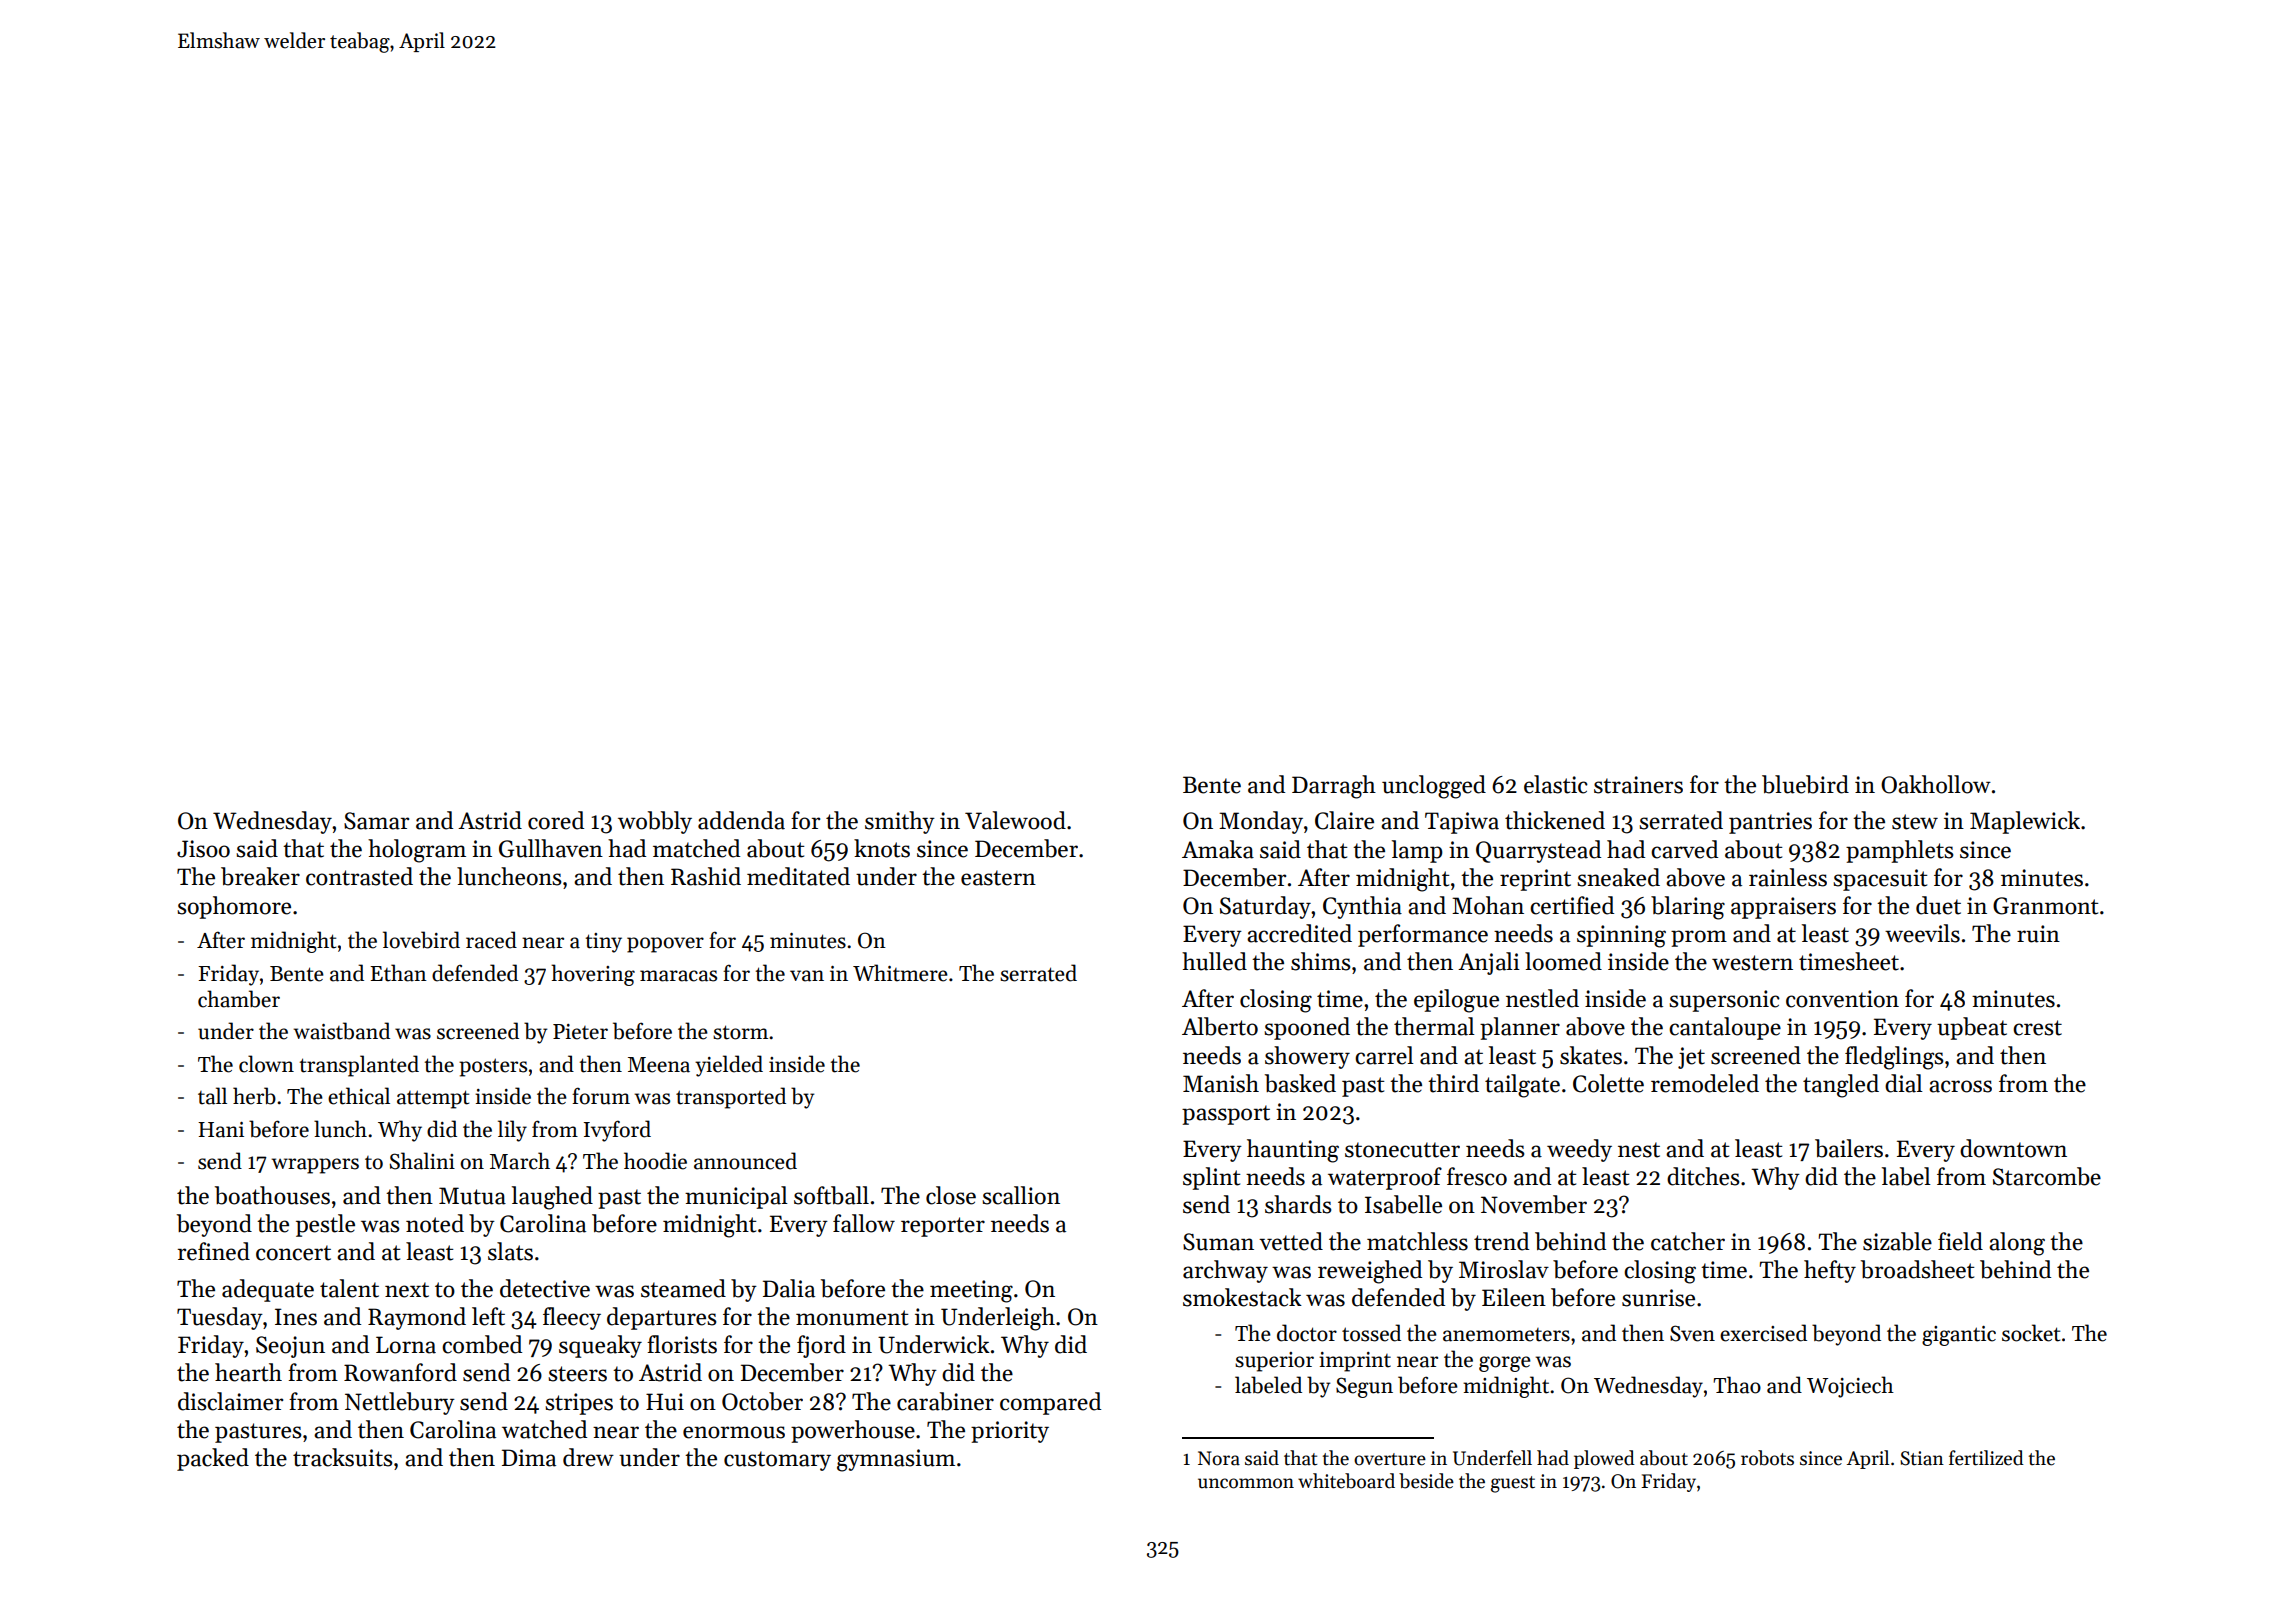  Describe the element at coordinates (2046, 906) in the screenshot. I see `Granmont` at that location.
